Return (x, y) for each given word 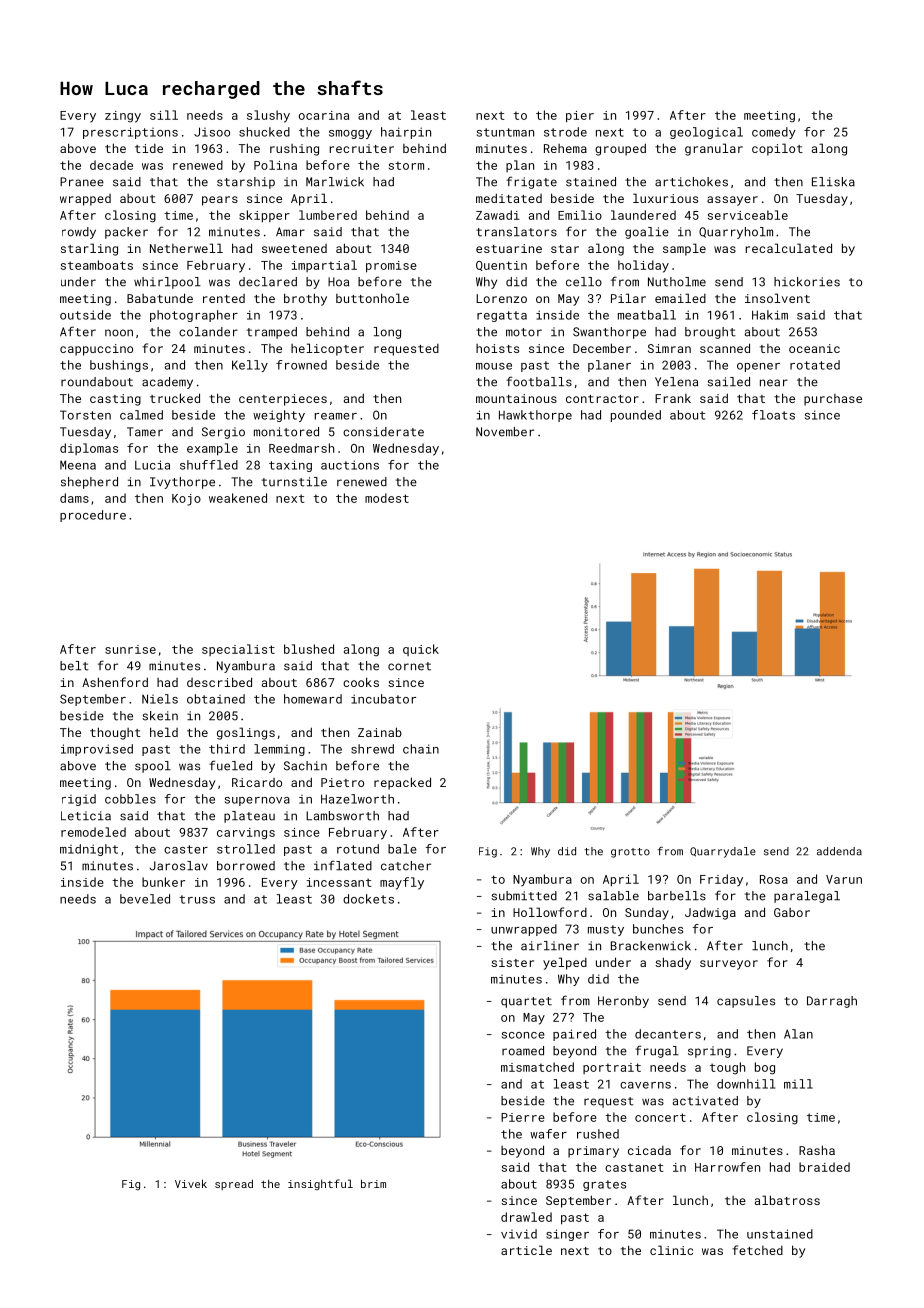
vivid (519, 1234)
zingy (123, 117)
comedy (774, 133)
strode (565, 132)
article (526, 1250)
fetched (757, 1250)
